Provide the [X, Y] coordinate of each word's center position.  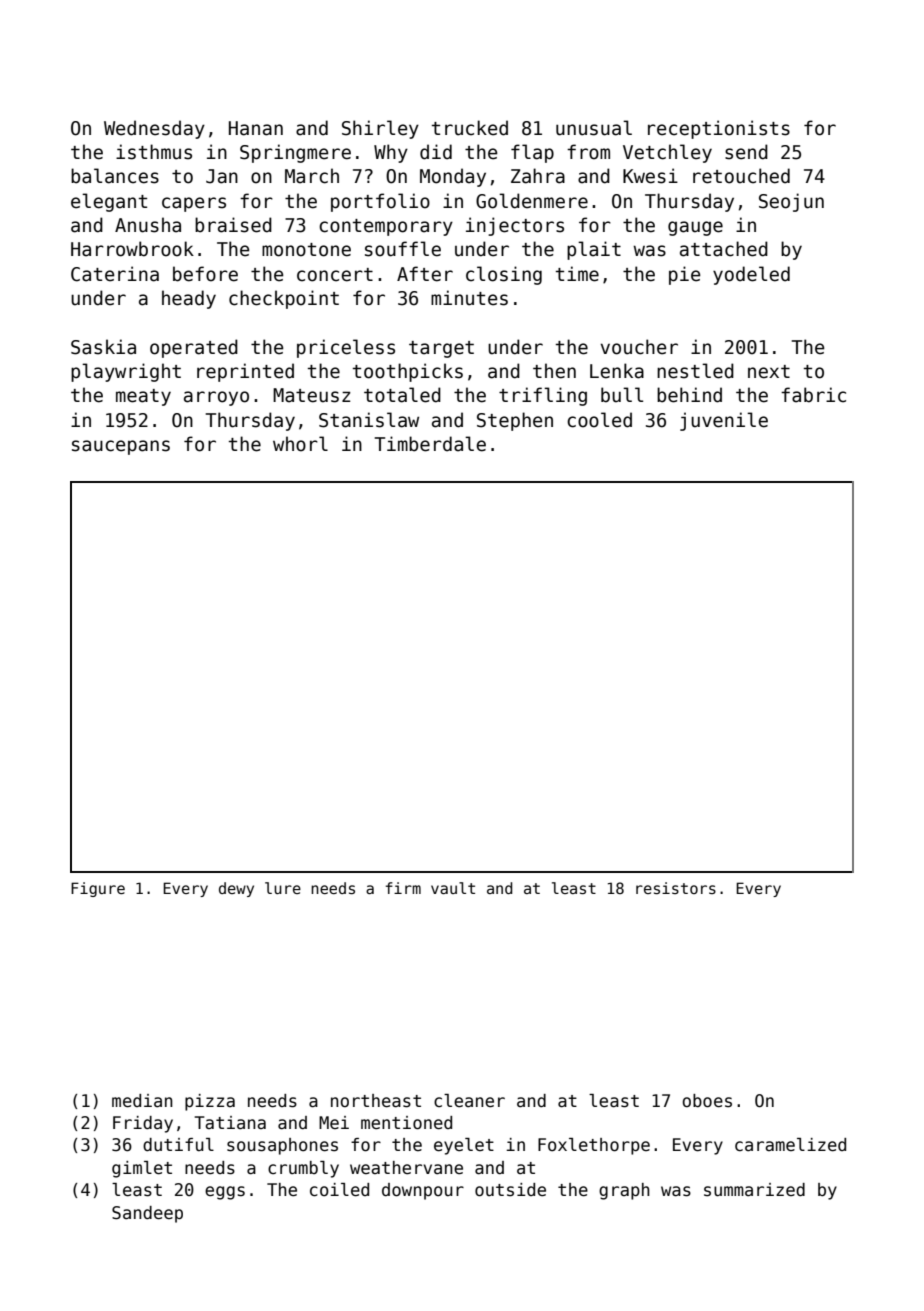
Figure [98, 889]
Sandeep [147, 1214]
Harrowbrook [132, 249]
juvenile [724, 421]
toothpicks [408, 372]
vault [453, 888]
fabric [813, 395]
